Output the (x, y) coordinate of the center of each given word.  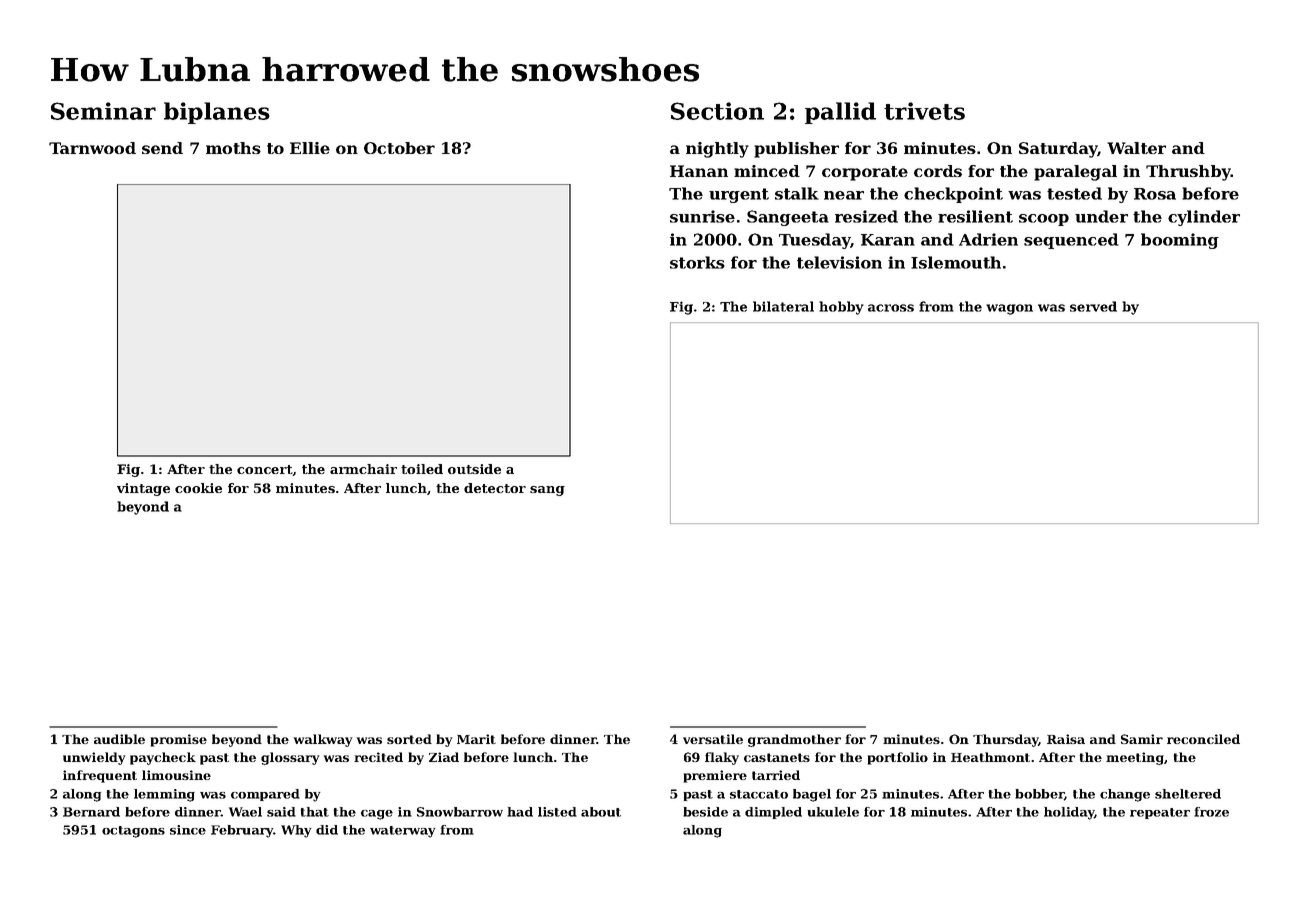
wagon (1009, 309)
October (399, 148)
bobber (1040, 795)
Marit (476, 739)
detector (495, 488)
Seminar (103, 111)
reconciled (1203, 739)
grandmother (794, 740)
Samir (1142, 739)
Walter (1136, 148)
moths (233, 148)
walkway (323, 740)
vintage (143, 489)
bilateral (783, 306)
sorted (409, 739)
